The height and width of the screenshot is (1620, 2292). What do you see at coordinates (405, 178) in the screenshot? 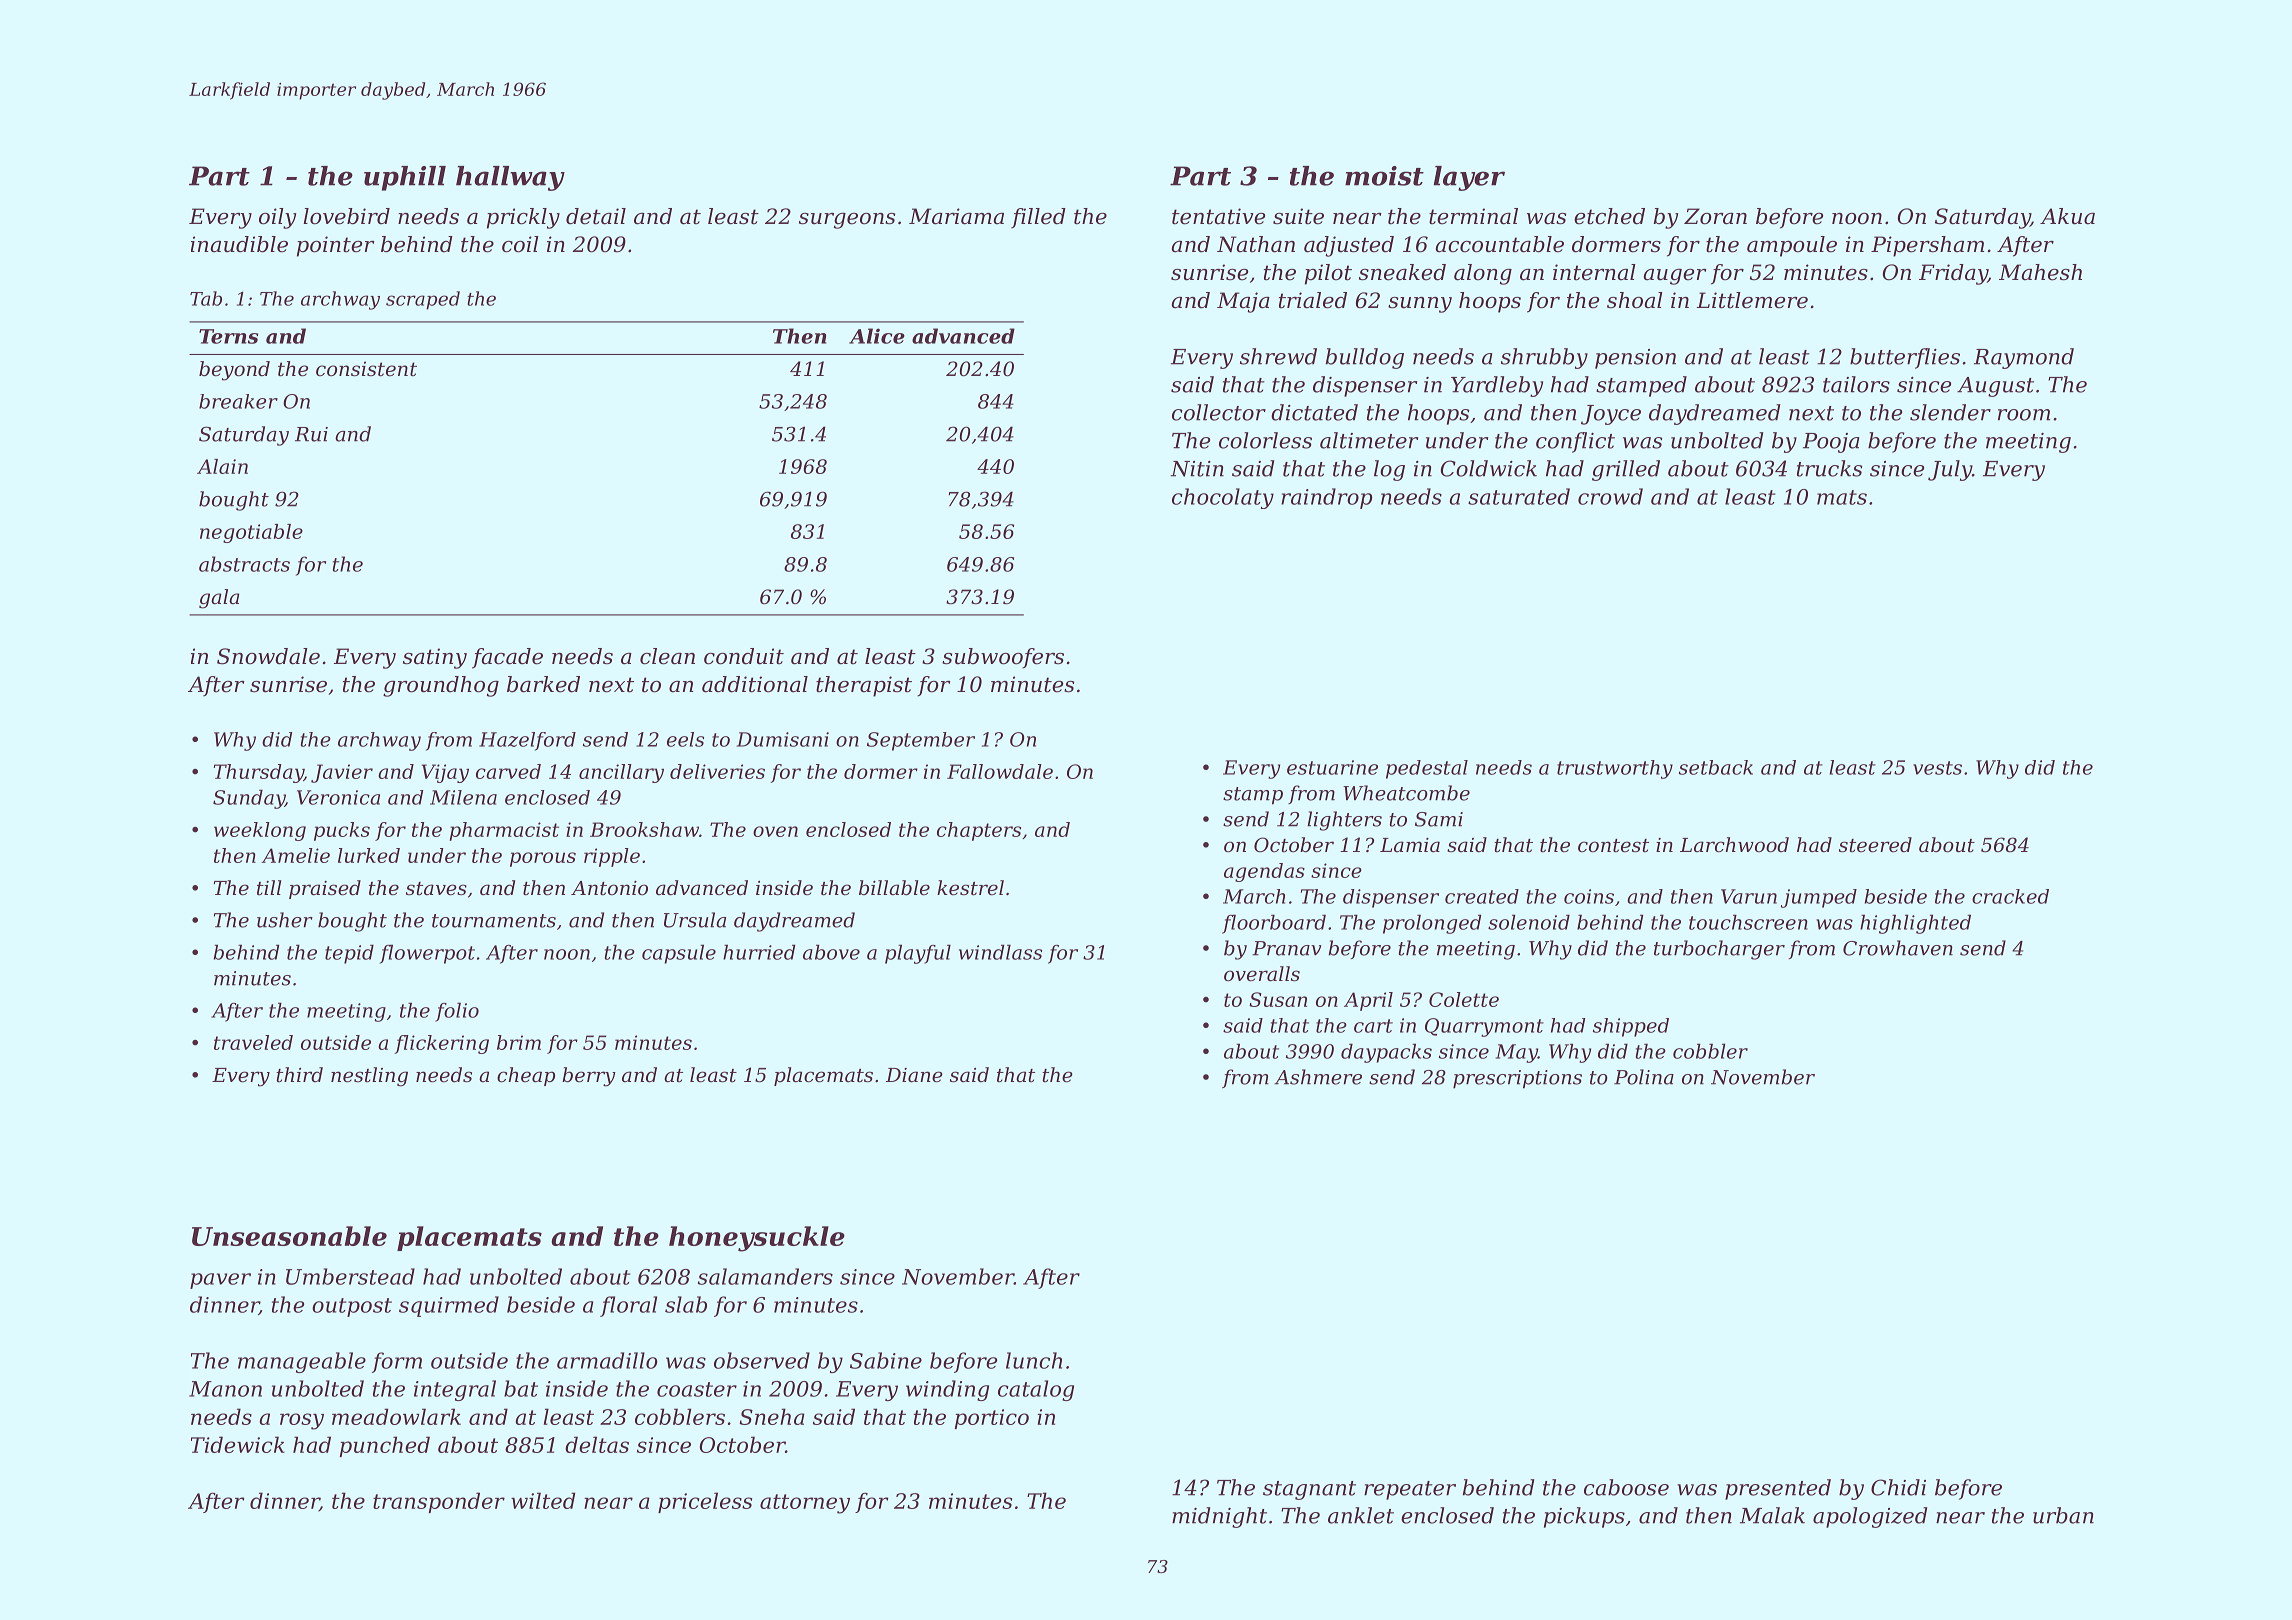
I see `uphill` at bounding box center [405, 178].
